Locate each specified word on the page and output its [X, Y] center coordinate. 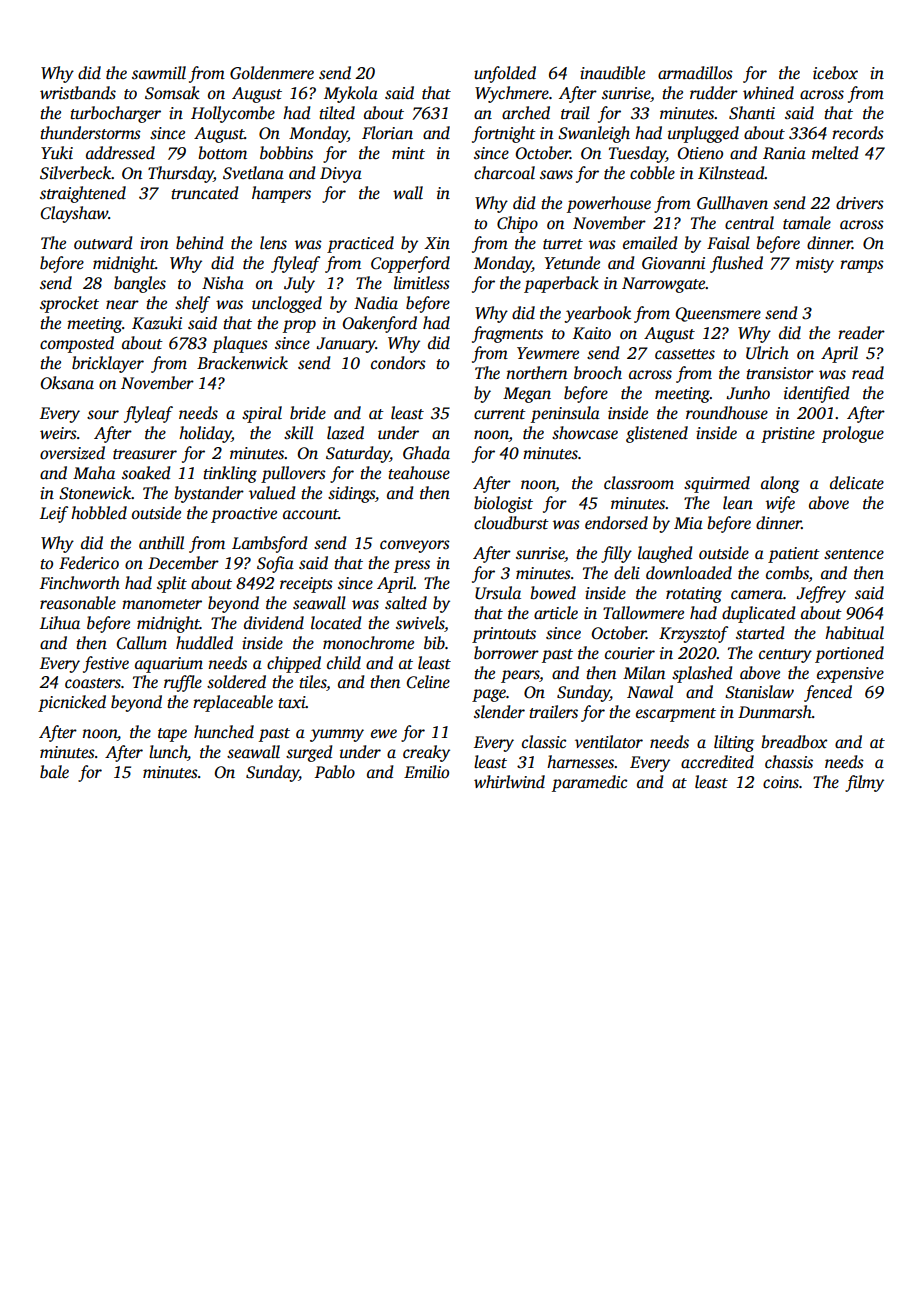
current [500, 414]
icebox [835, 72]
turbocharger [115, 114]
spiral [262, 414]
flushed [736, 264]
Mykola [351, 94]
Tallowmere [643, 613]
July [299, 284]
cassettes [685, 354]
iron [154, 243]
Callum [141, 643]
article [556, 613]
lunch [168, 753]
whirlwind [509, 782]
